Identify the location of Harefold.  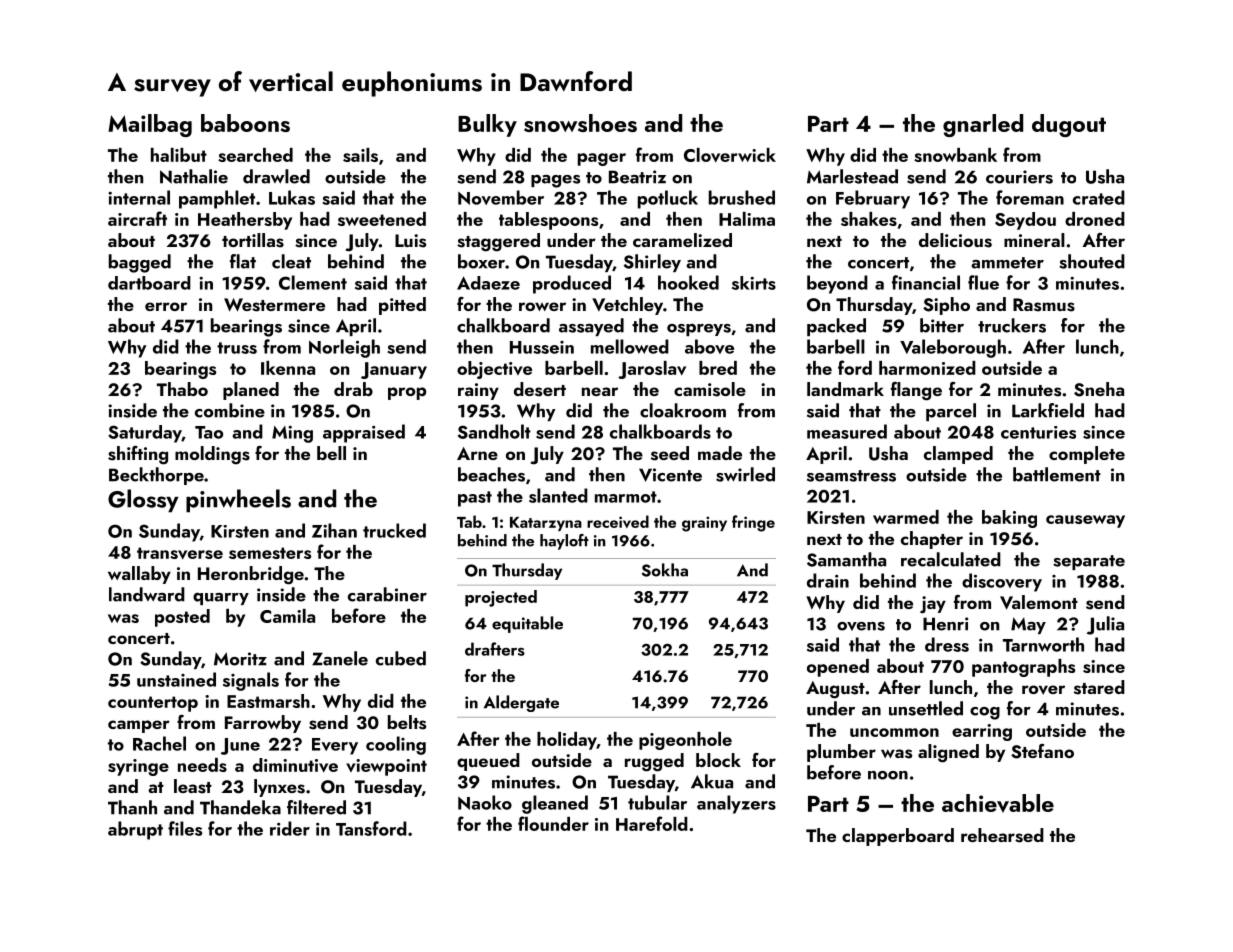
(652, 823).
